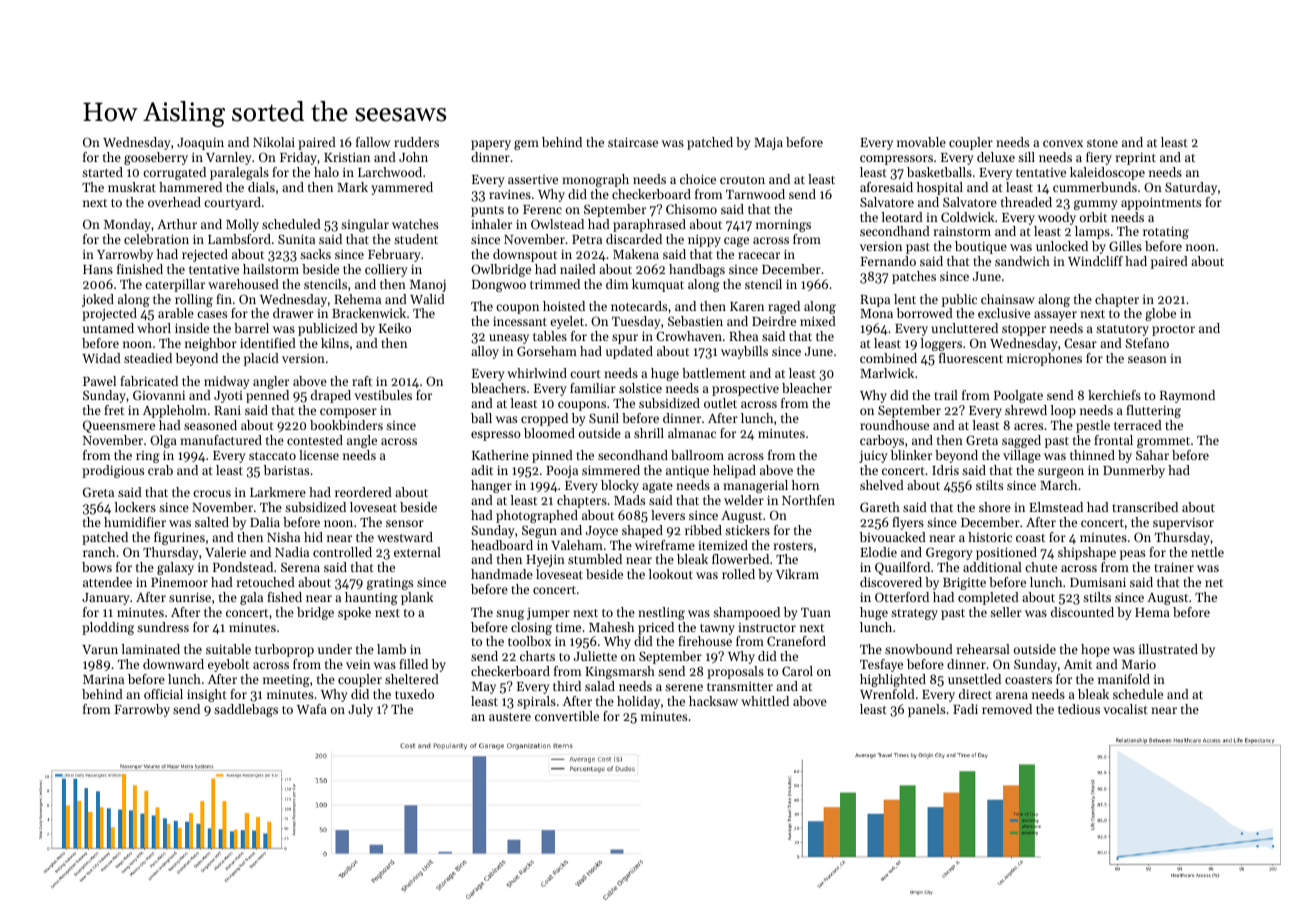  I want to click on manifold, so click(1124, 679).
